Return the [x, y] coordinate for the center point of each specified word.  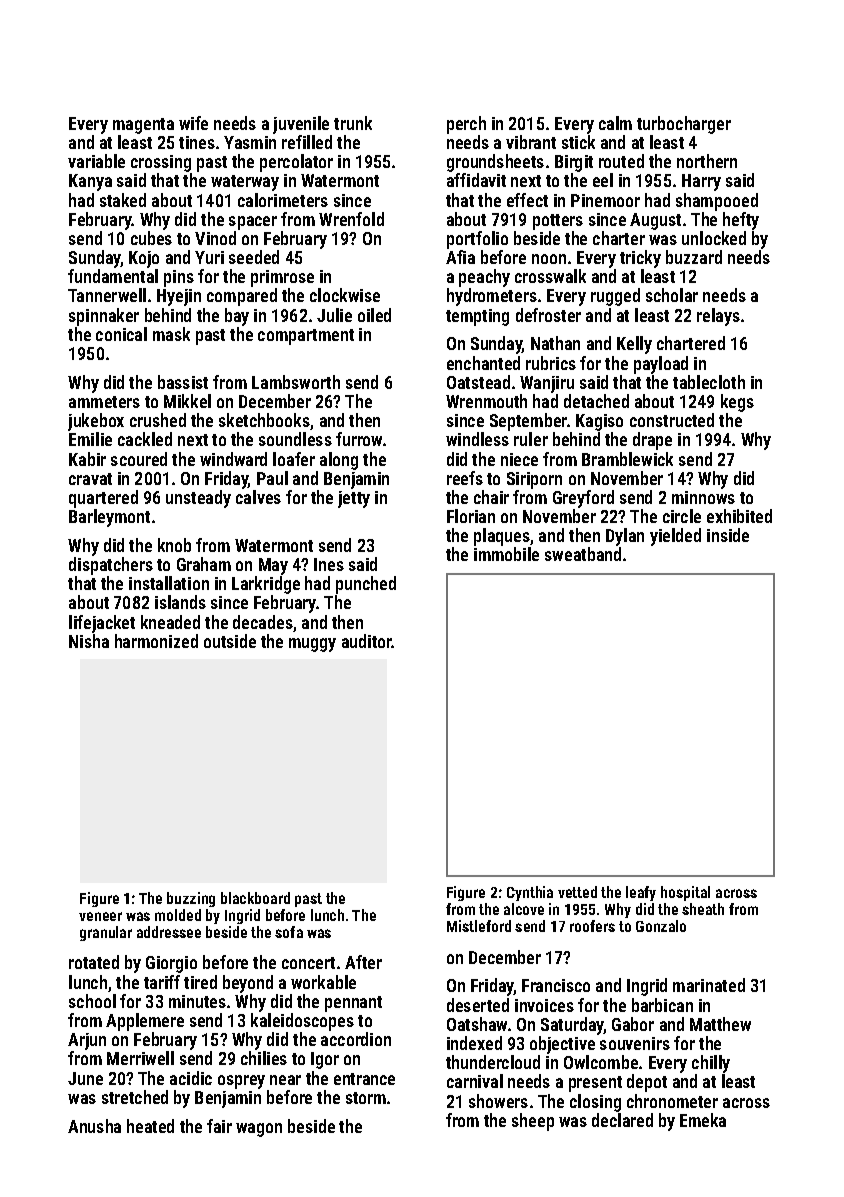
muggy [312, 645]
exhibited [739, 516]
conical [121, 334]
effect [527, 200]
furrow [359, 439]
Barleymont [109, 518]
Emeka [703, 1120]
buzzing [191, 899]
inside [728, 535]
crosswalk [550, 276]
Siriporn [534, 480]
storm [366, 1098]
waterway [245, 183]
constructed [672, 420]
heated [150, 1126]
